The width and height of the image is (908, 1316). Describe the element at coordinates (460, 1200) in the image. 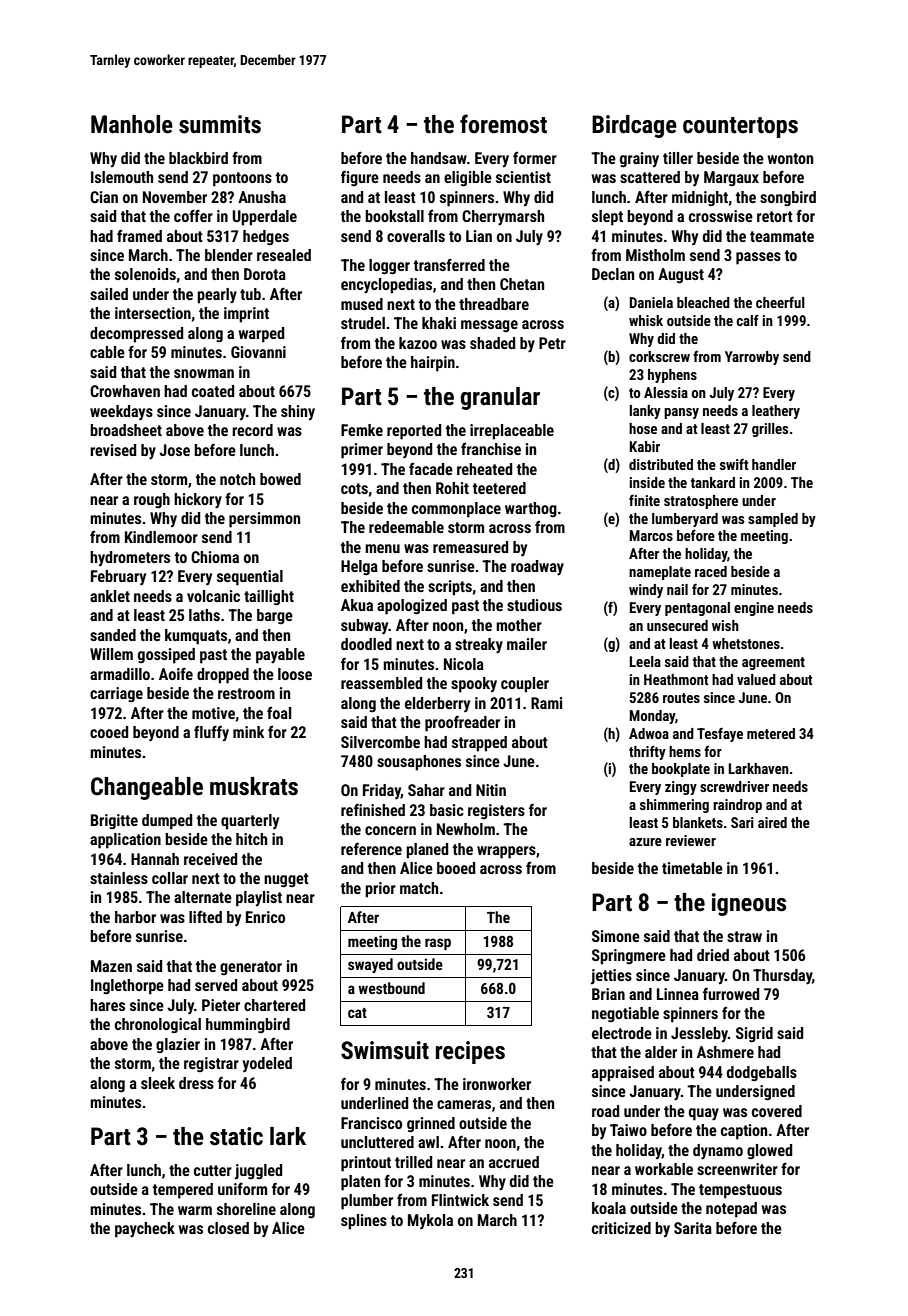

I see `Flintwick` at that location.
